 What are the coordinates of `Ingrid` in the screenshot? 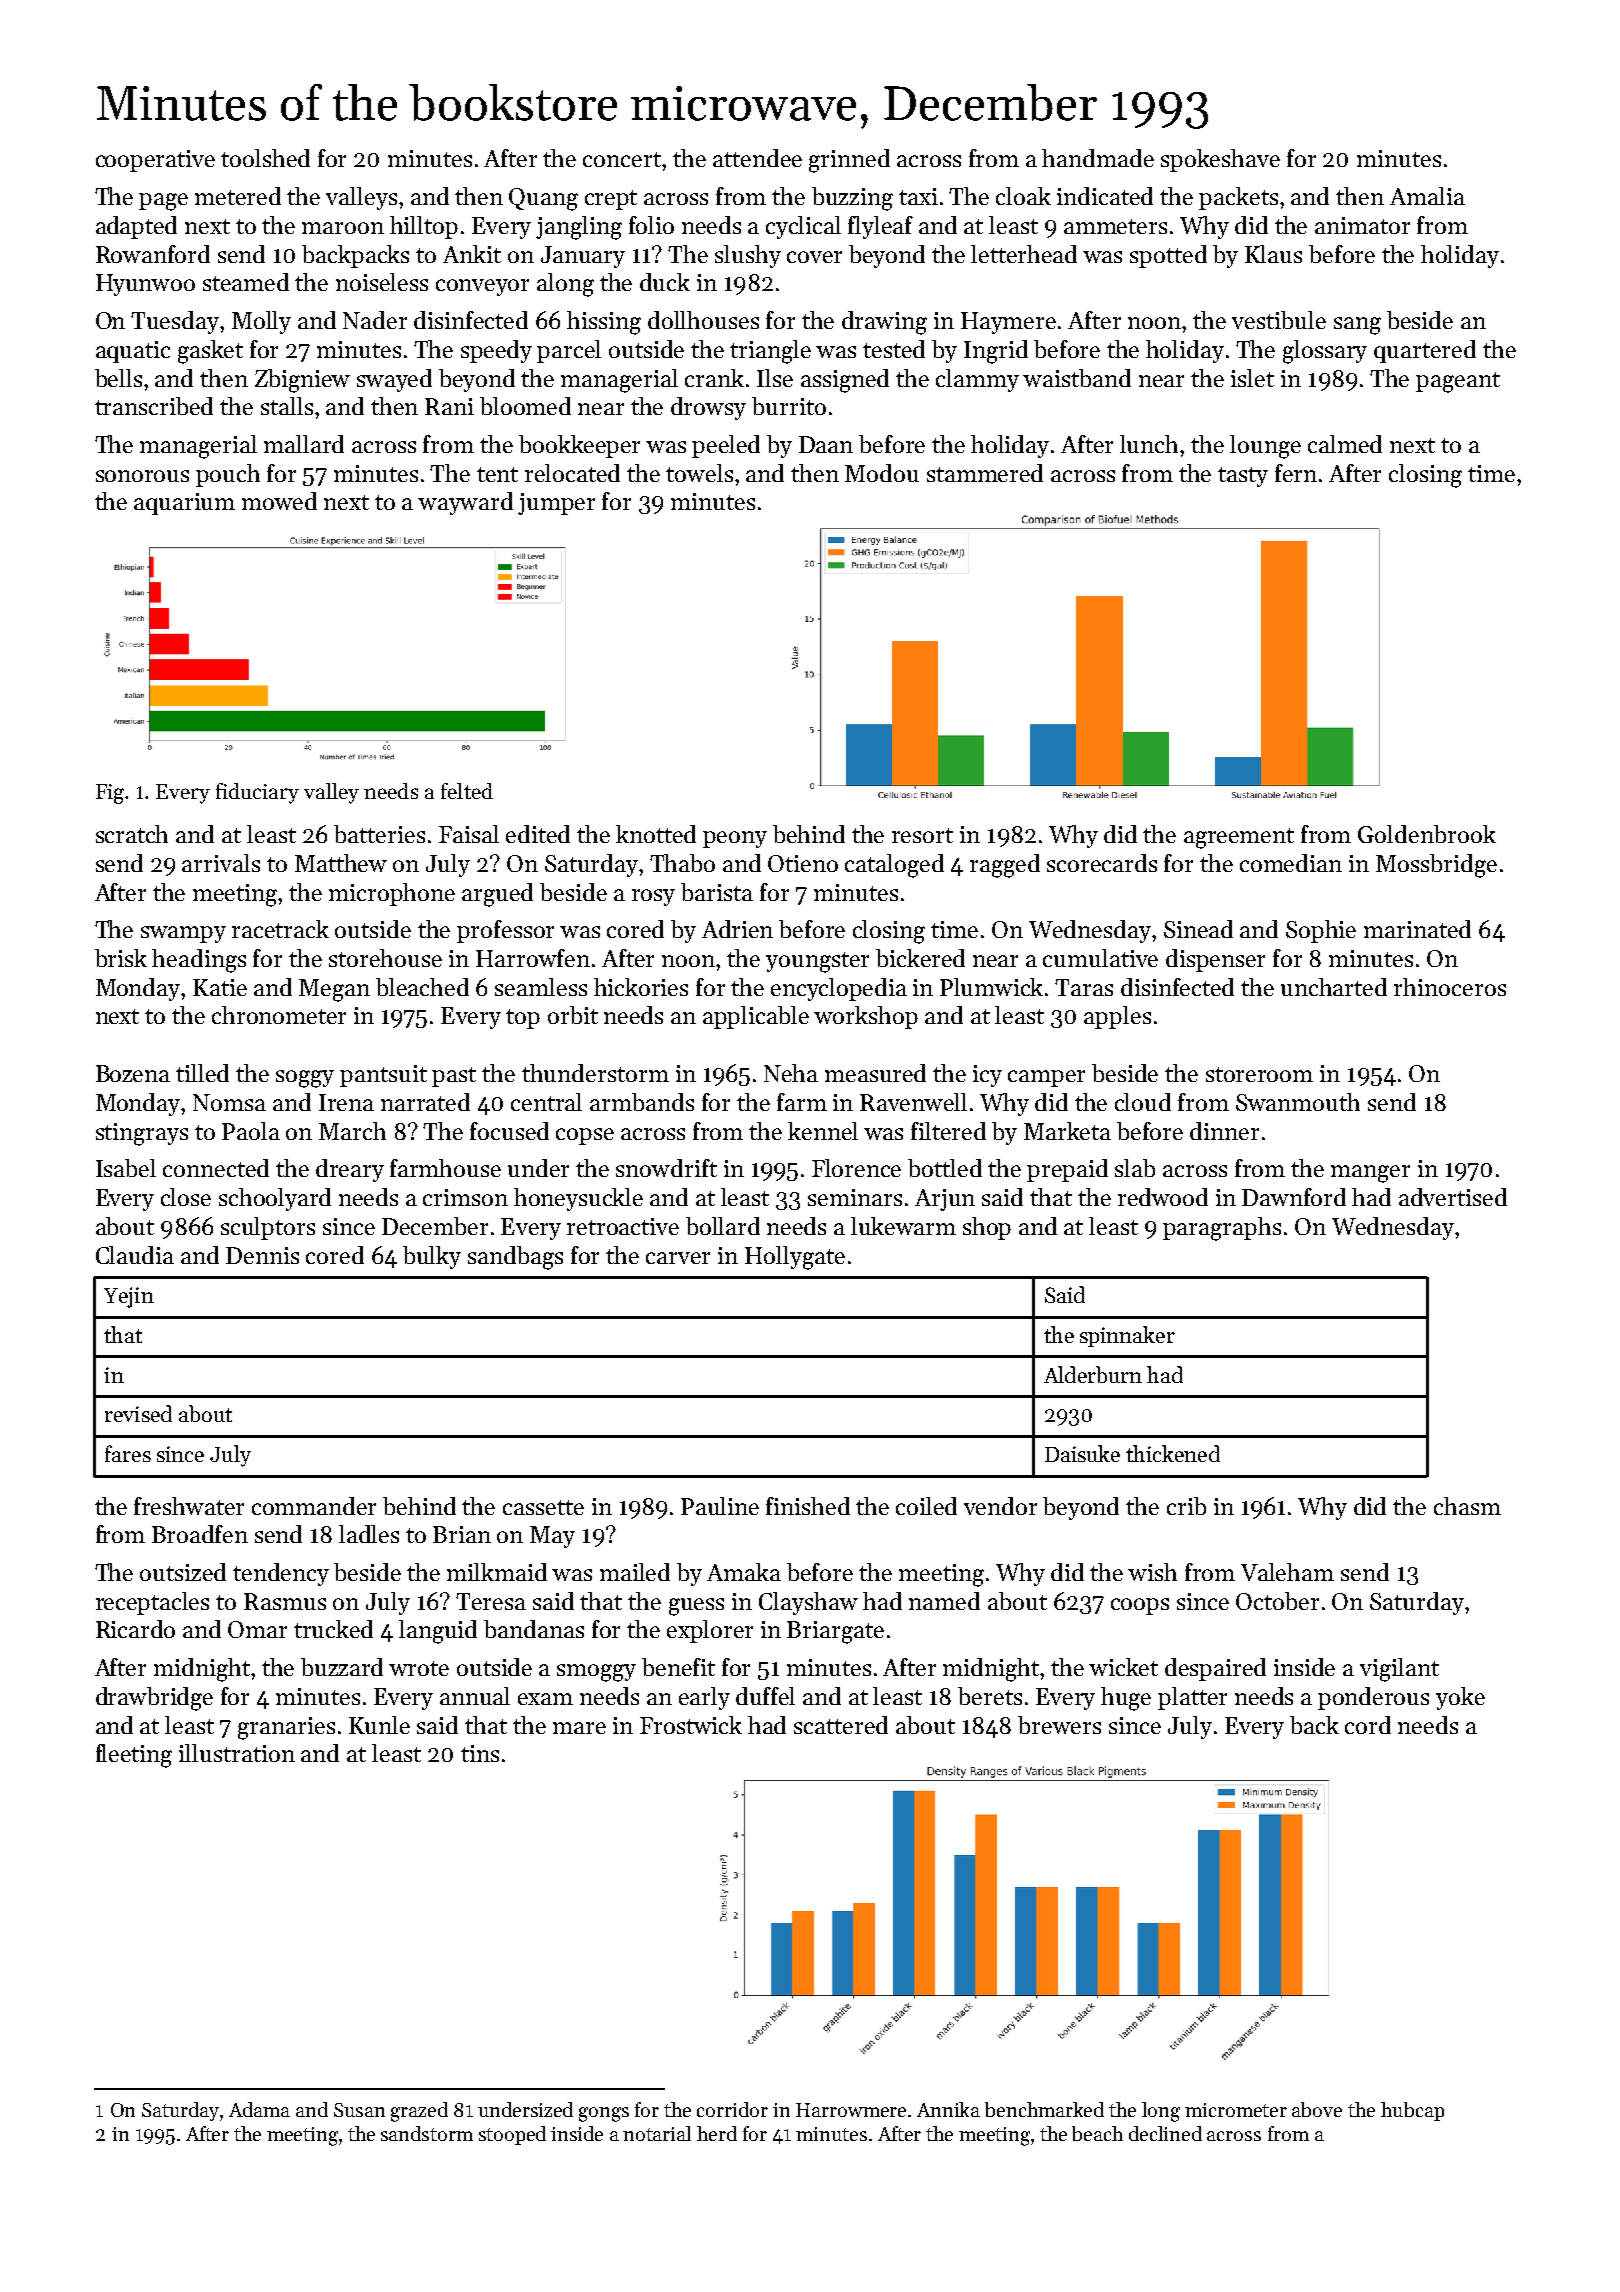 It's located at (996, 352).
